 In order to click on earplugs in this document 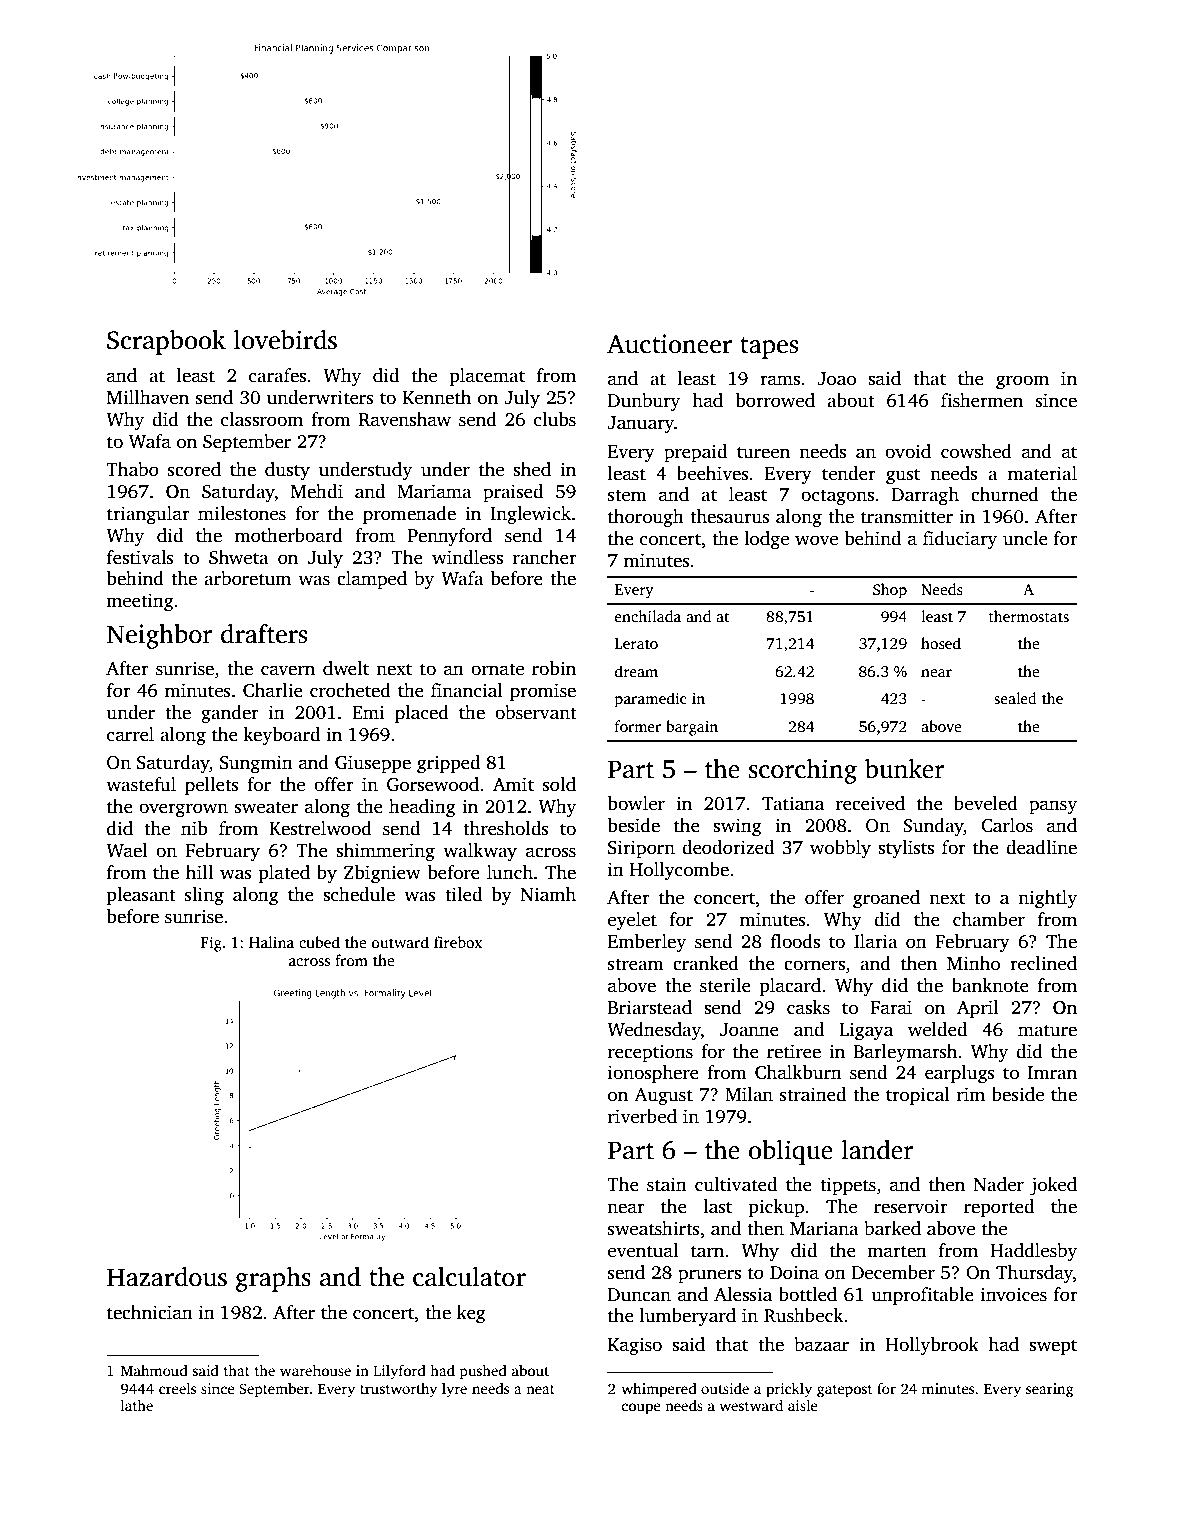, I will do `click(960, 1074)`.
